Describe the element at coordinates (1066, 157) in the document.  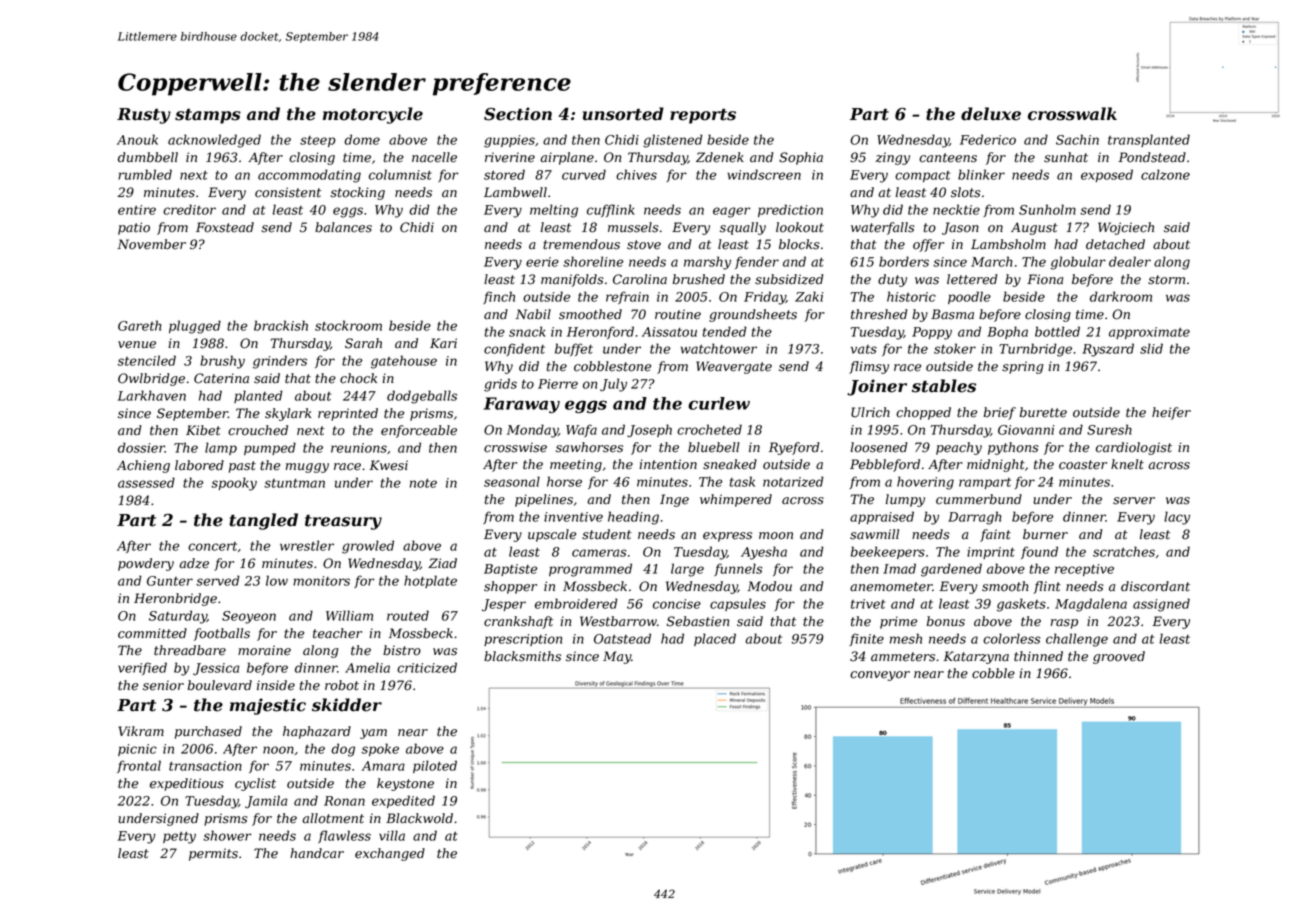
I see `sunhat` at that location.
